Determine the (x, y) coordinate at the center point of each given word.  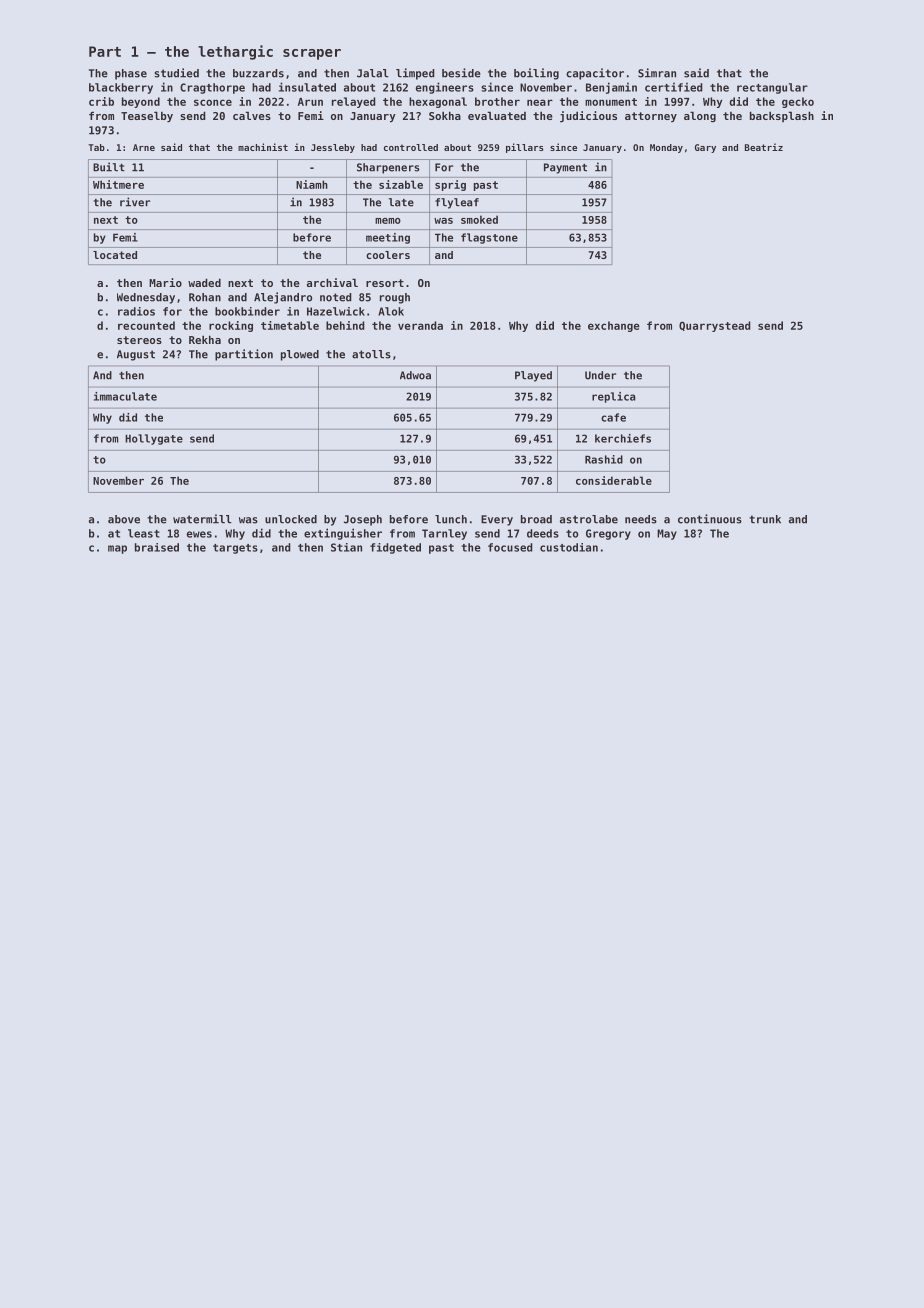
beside (461, 73)
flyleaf (457, 203)
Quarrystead (715, 326)
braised (157, 547)
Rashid (604, 459)
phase (131, 74)
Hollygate (154, 439)
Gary (705, 148)
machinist (263, 147)
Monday (666, 148)
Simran (657, 73)
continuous (710, 519)
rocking (231, 326)
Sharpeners (388, 168)
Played (533, 376)
